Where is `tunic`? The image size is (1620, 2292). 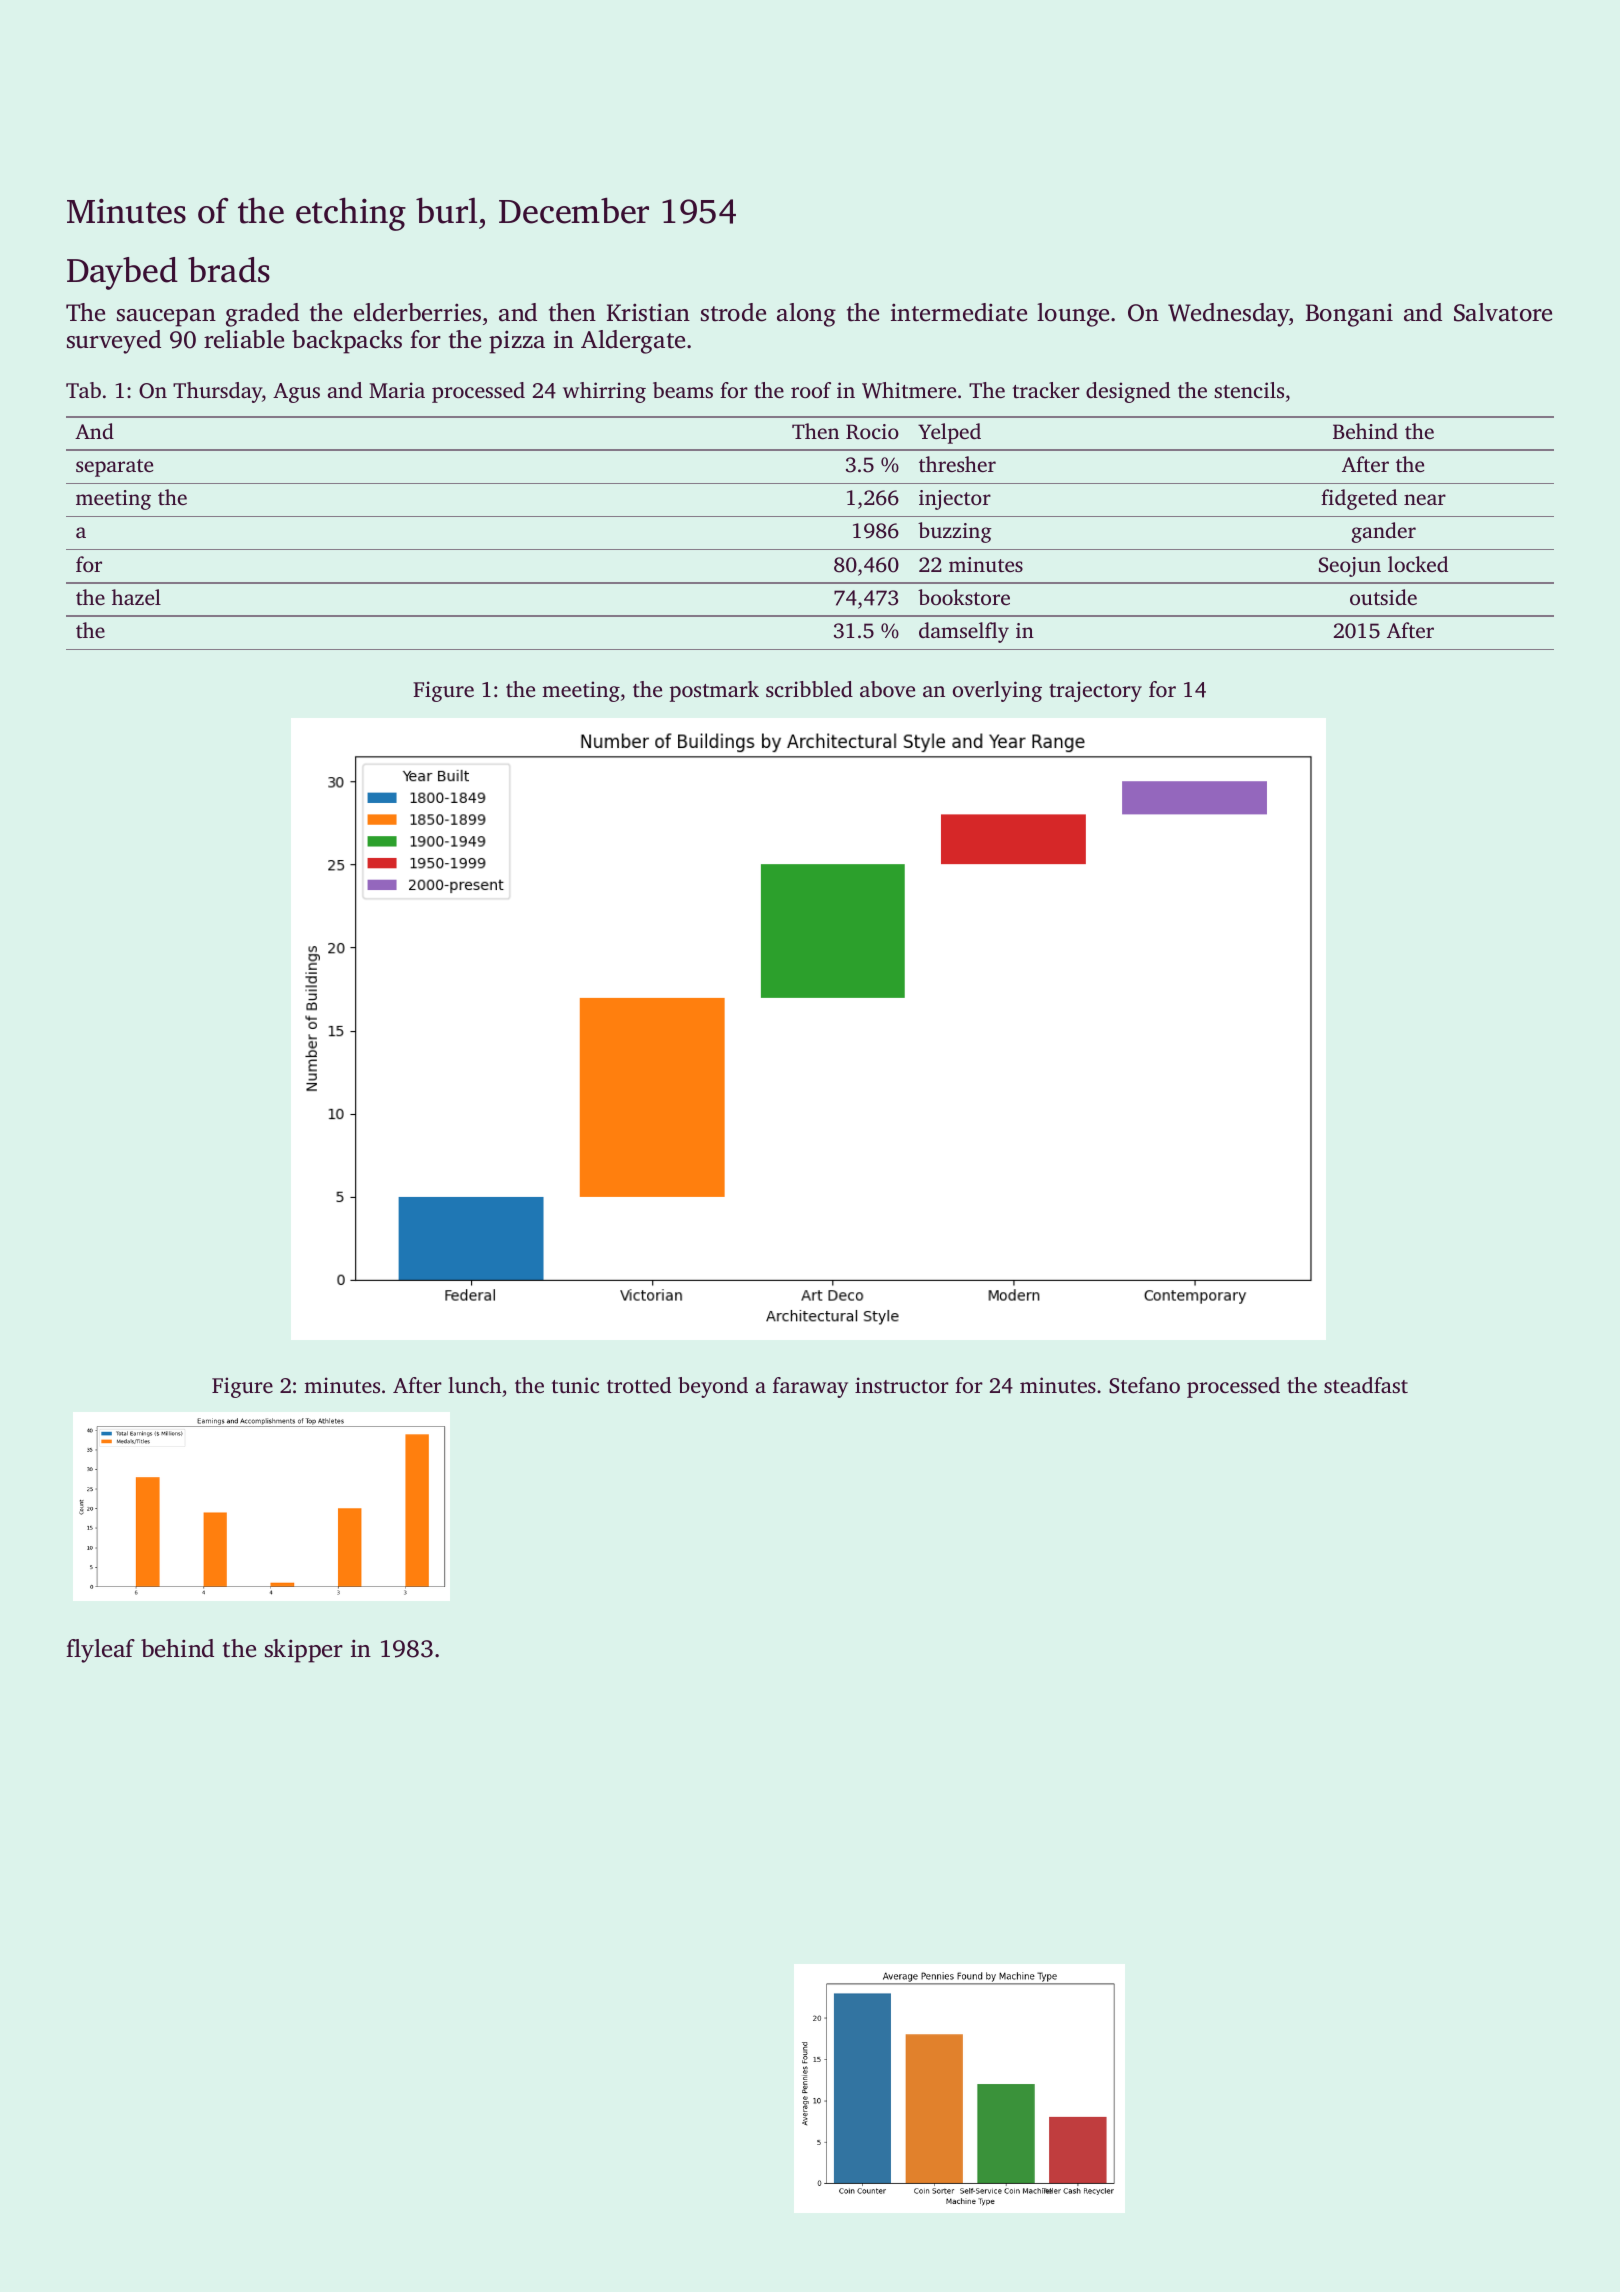
tunic is located at coordinates (575, 1385).
